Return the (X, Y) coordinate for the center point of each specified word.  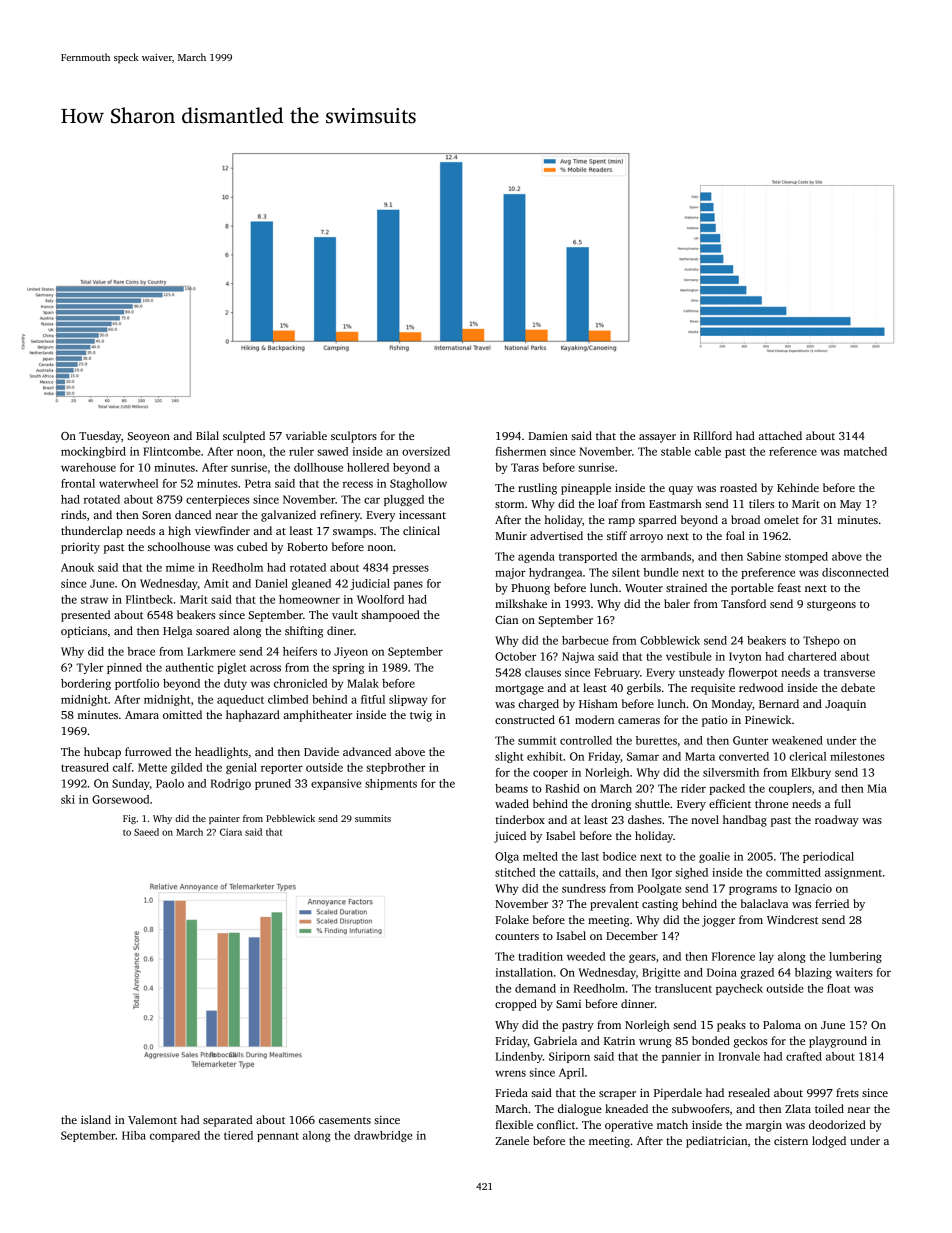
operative (629, 1126)
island (96, 1119)
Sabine (764, 556)
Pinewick (768, 719)
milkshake (521, 603)
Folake (512, 919)
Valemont (152, 1119)
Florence (733, 956)
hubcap (102, 753)
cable (708, 451)
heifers (300, 651)
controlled (586, 740)
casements (345, 1120)
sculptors (354, 437)
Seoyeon (149, 437)
